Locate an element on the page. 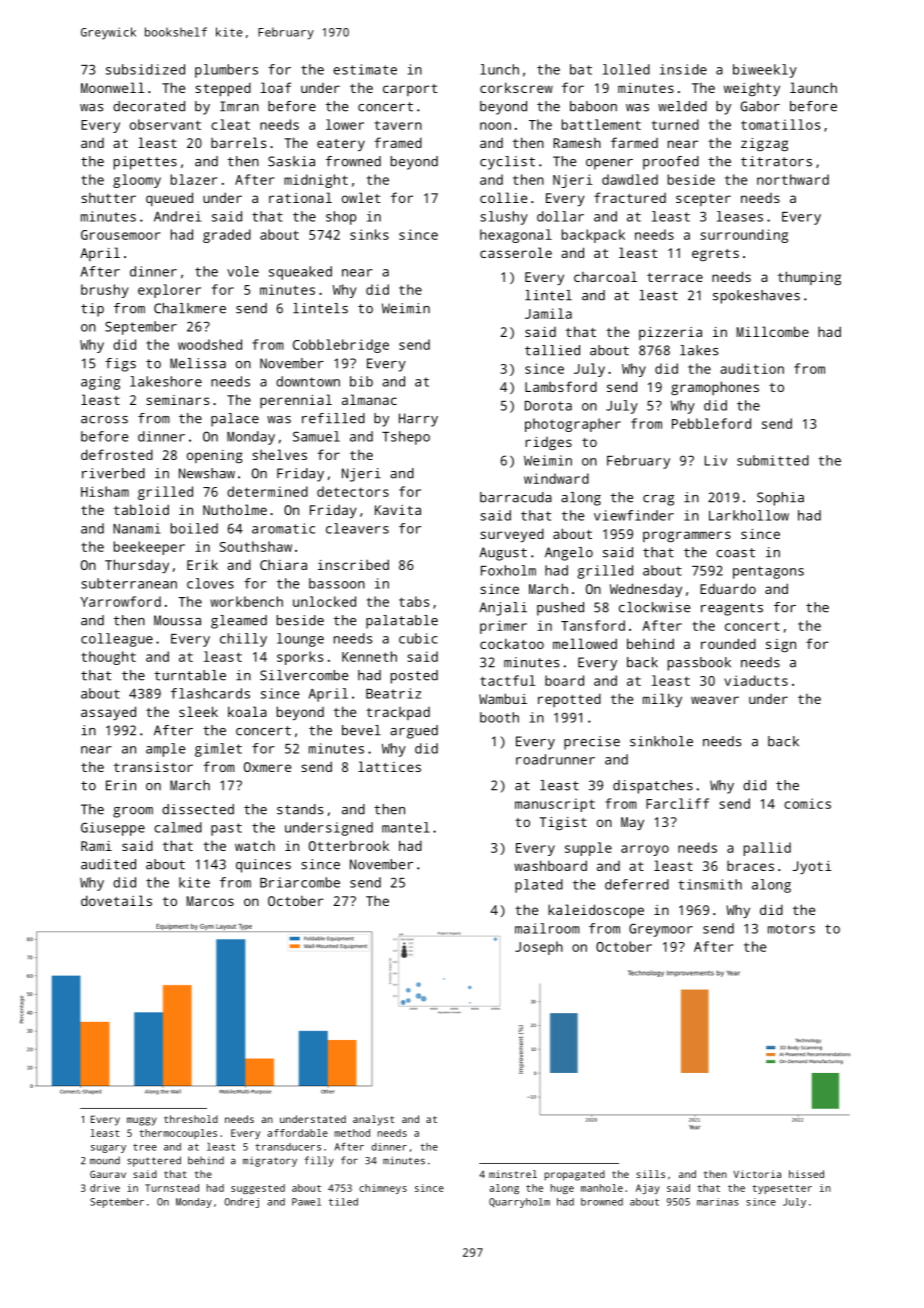 The height and width of the image is (1308, 924). spokeshaves is located at coordinates (756, 297).
